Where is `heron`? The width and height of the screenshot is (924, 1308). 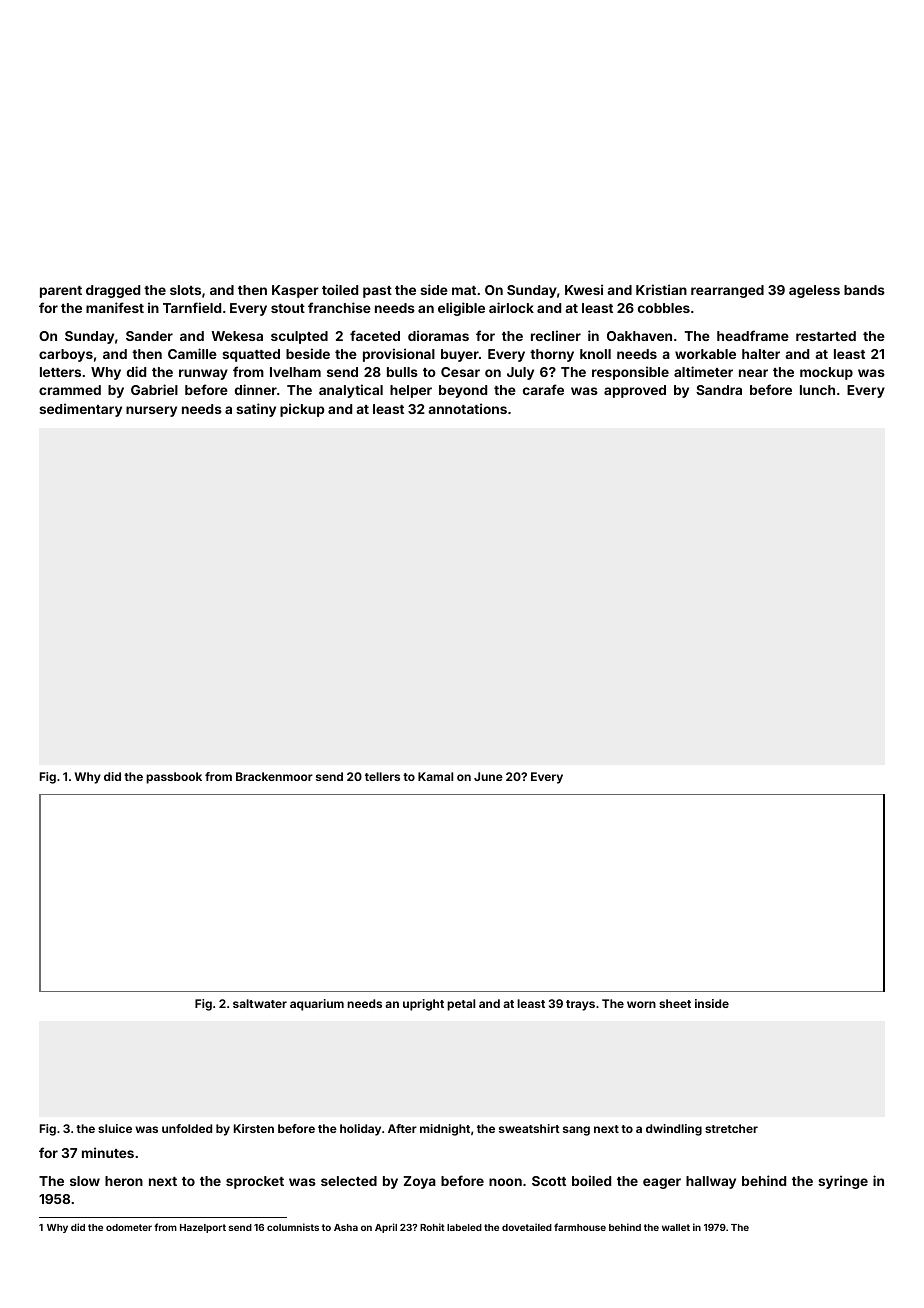 heron is located at coordinates (124, 1181).
